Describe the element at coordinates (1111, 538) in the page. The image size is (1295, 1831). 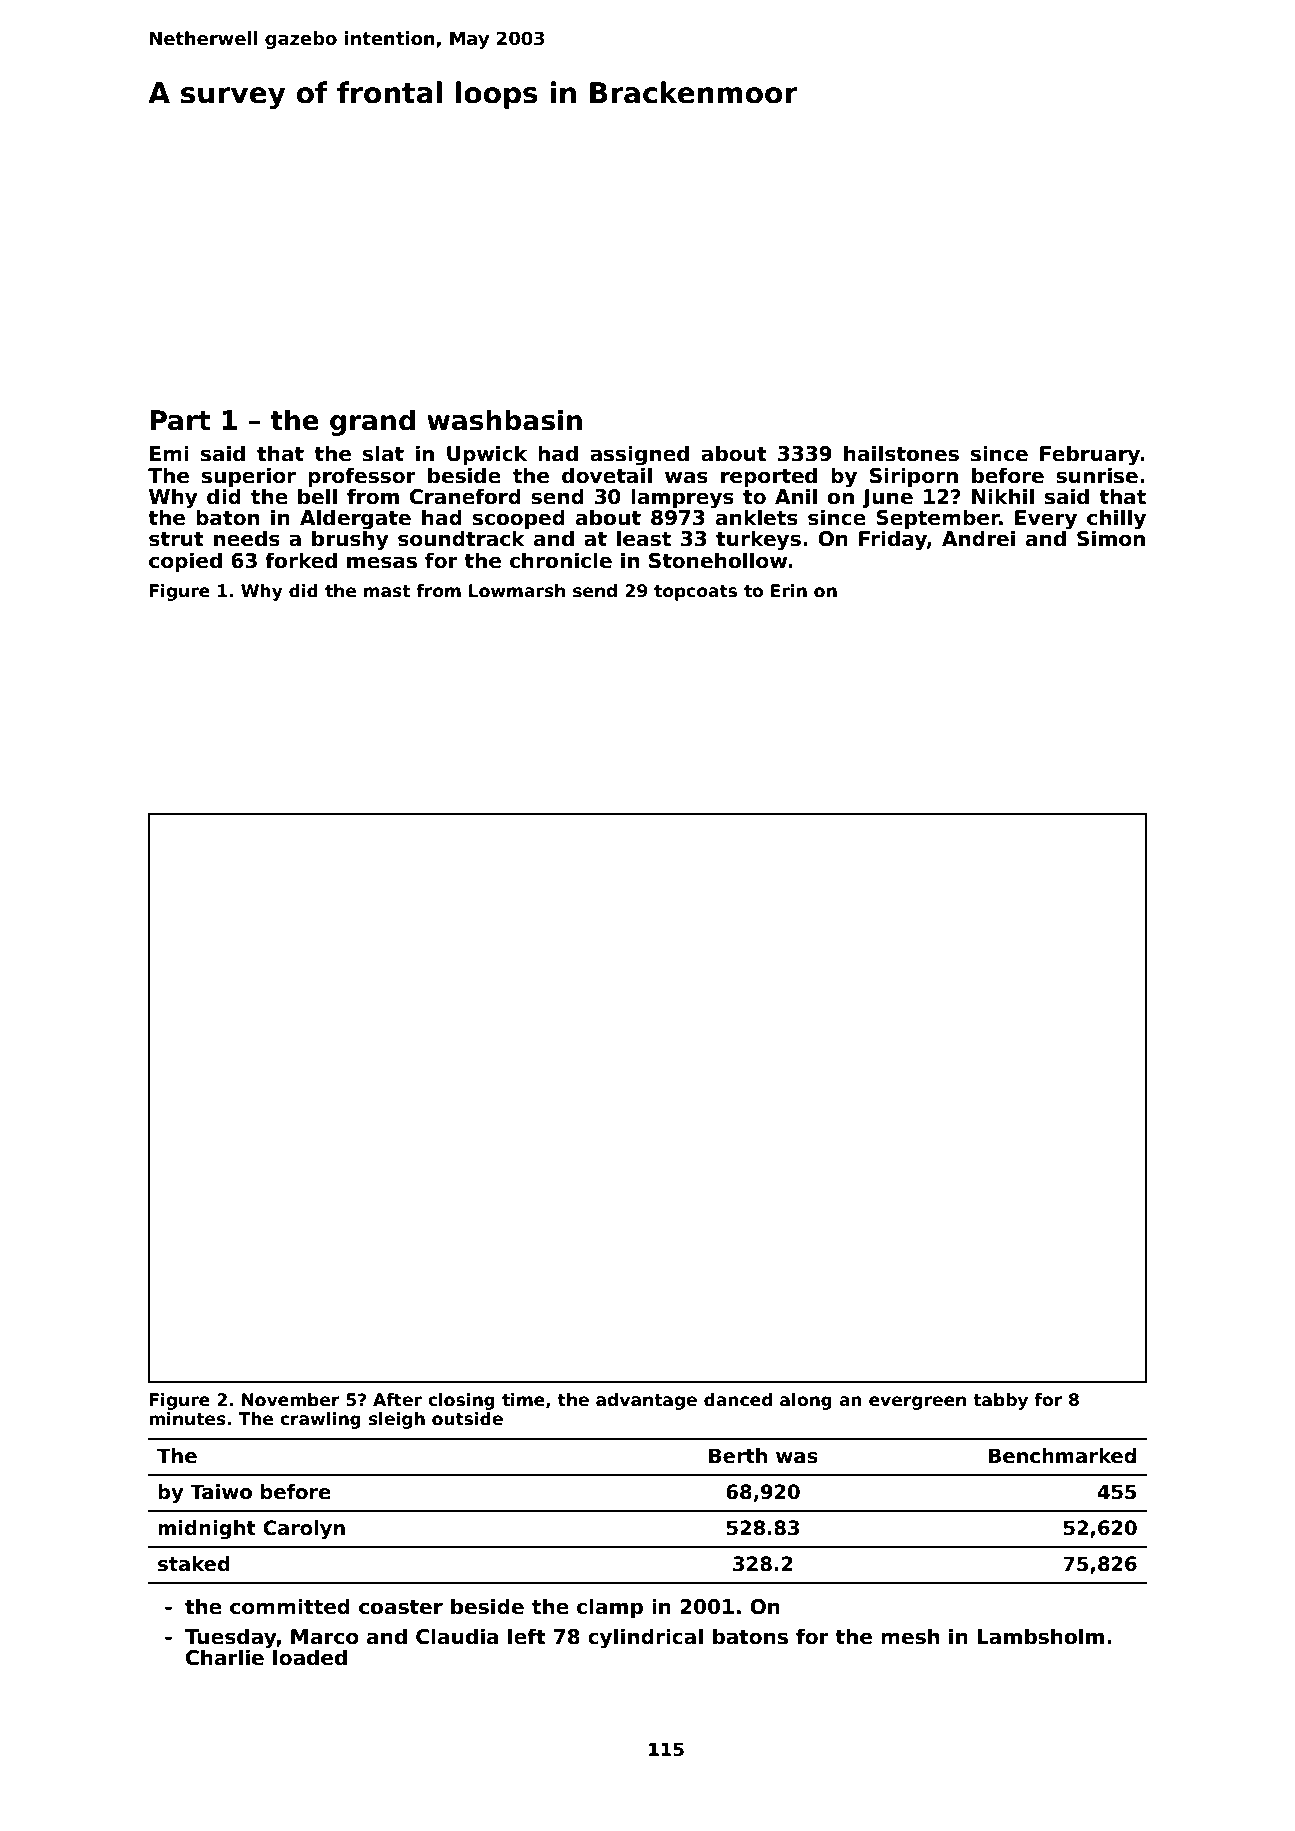
I see `Simon` at that location.
